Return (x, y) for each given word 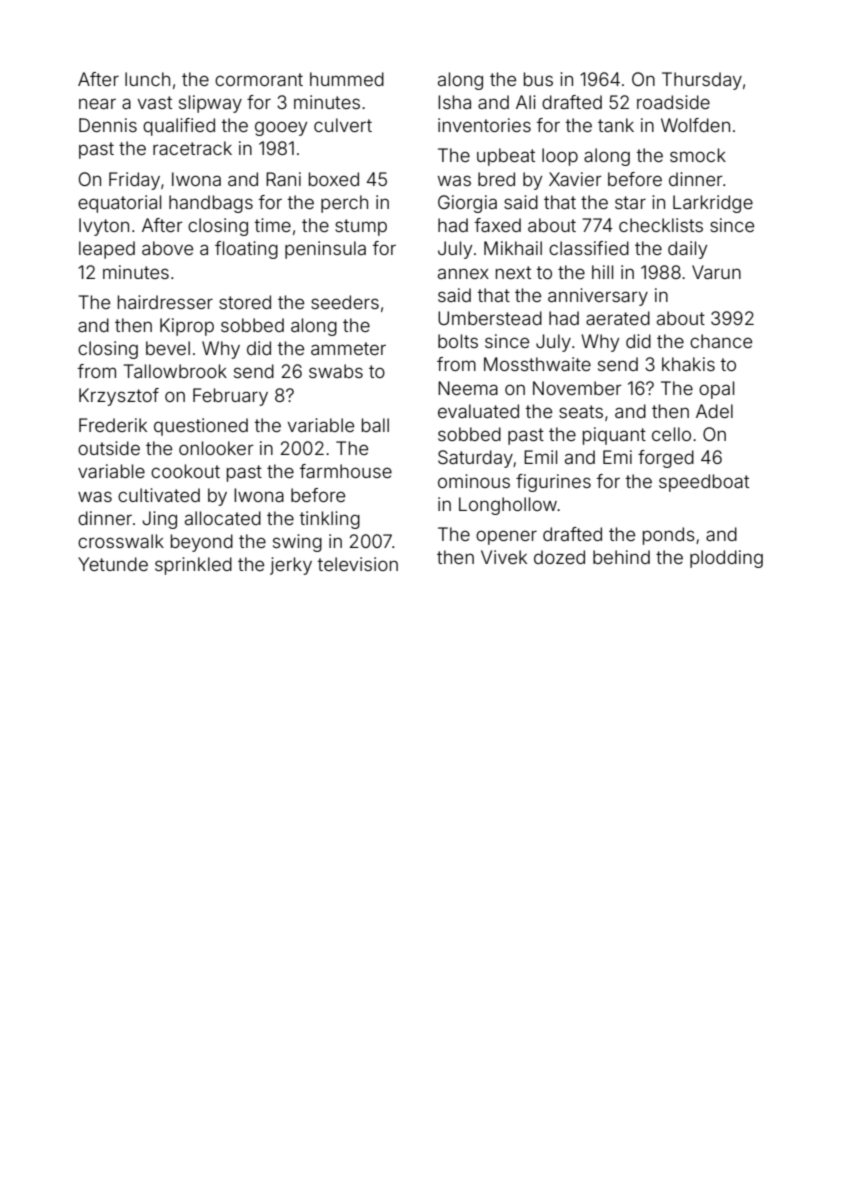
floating (246, 250)
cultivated (159, 495)
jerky (291, 566)
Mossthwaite (537, 364)
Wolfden (695, 125)
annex (463, 273)
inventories (484, 125)
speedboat (704, 483)
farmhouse (346, 471)
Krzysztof (119, 397)
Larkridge (713, 204)
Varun (716, 272)
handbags (211, 204)
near (97, 103)
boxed (334, 179)
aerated (618, 318)
